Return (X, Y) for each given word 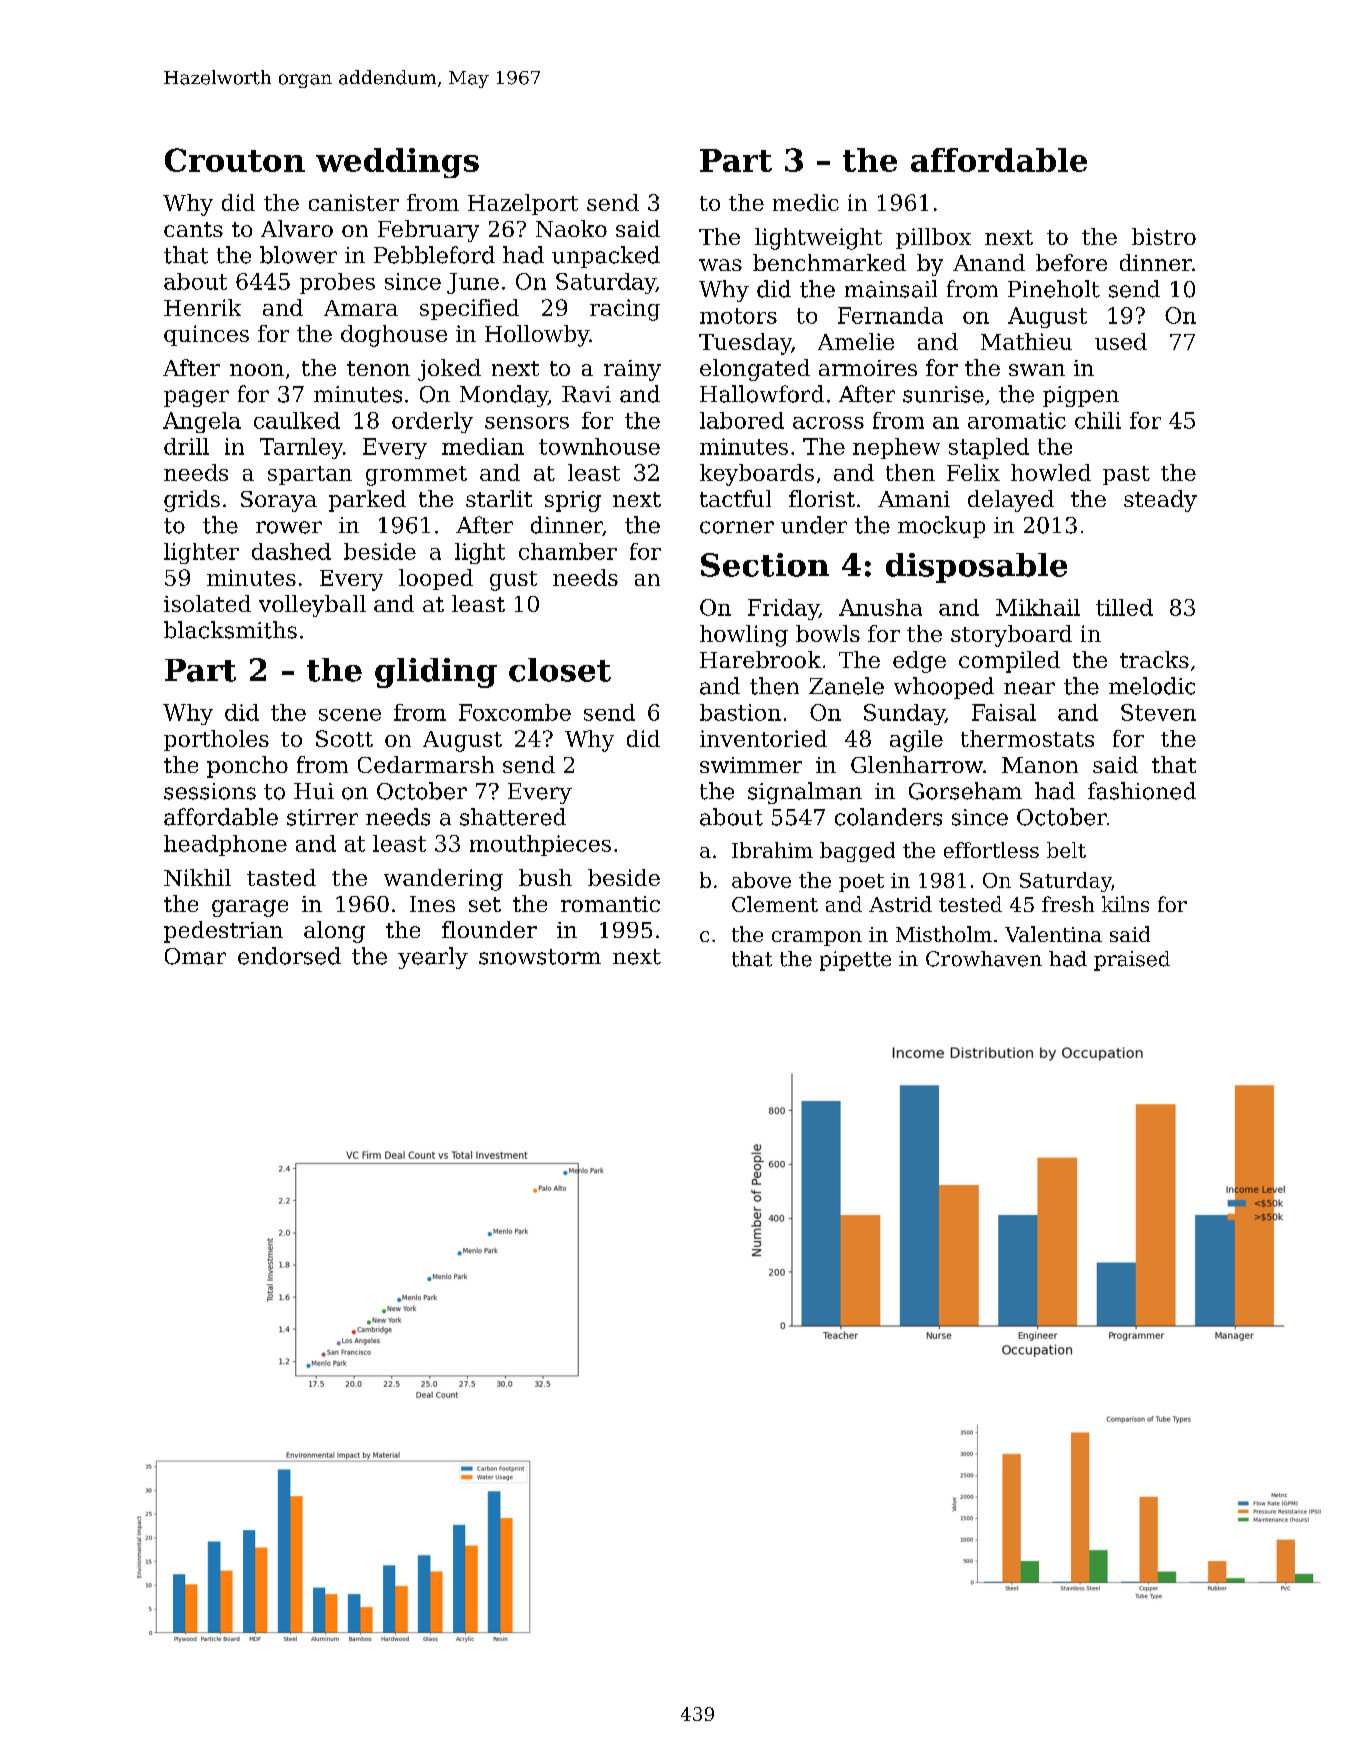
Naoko (571, 228)
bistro (1164, 236)
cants (193, 229)
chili (1098, 420)
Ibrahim (772, 850)
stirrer (322, 817)
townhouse (599, 446)
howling (744, 636)
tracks (1154, 659)
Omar (195, 956)
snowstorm (540, 957)
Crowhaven (984, 959)
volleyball (312, 606)
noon (257, 370)
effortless (991, 850)
